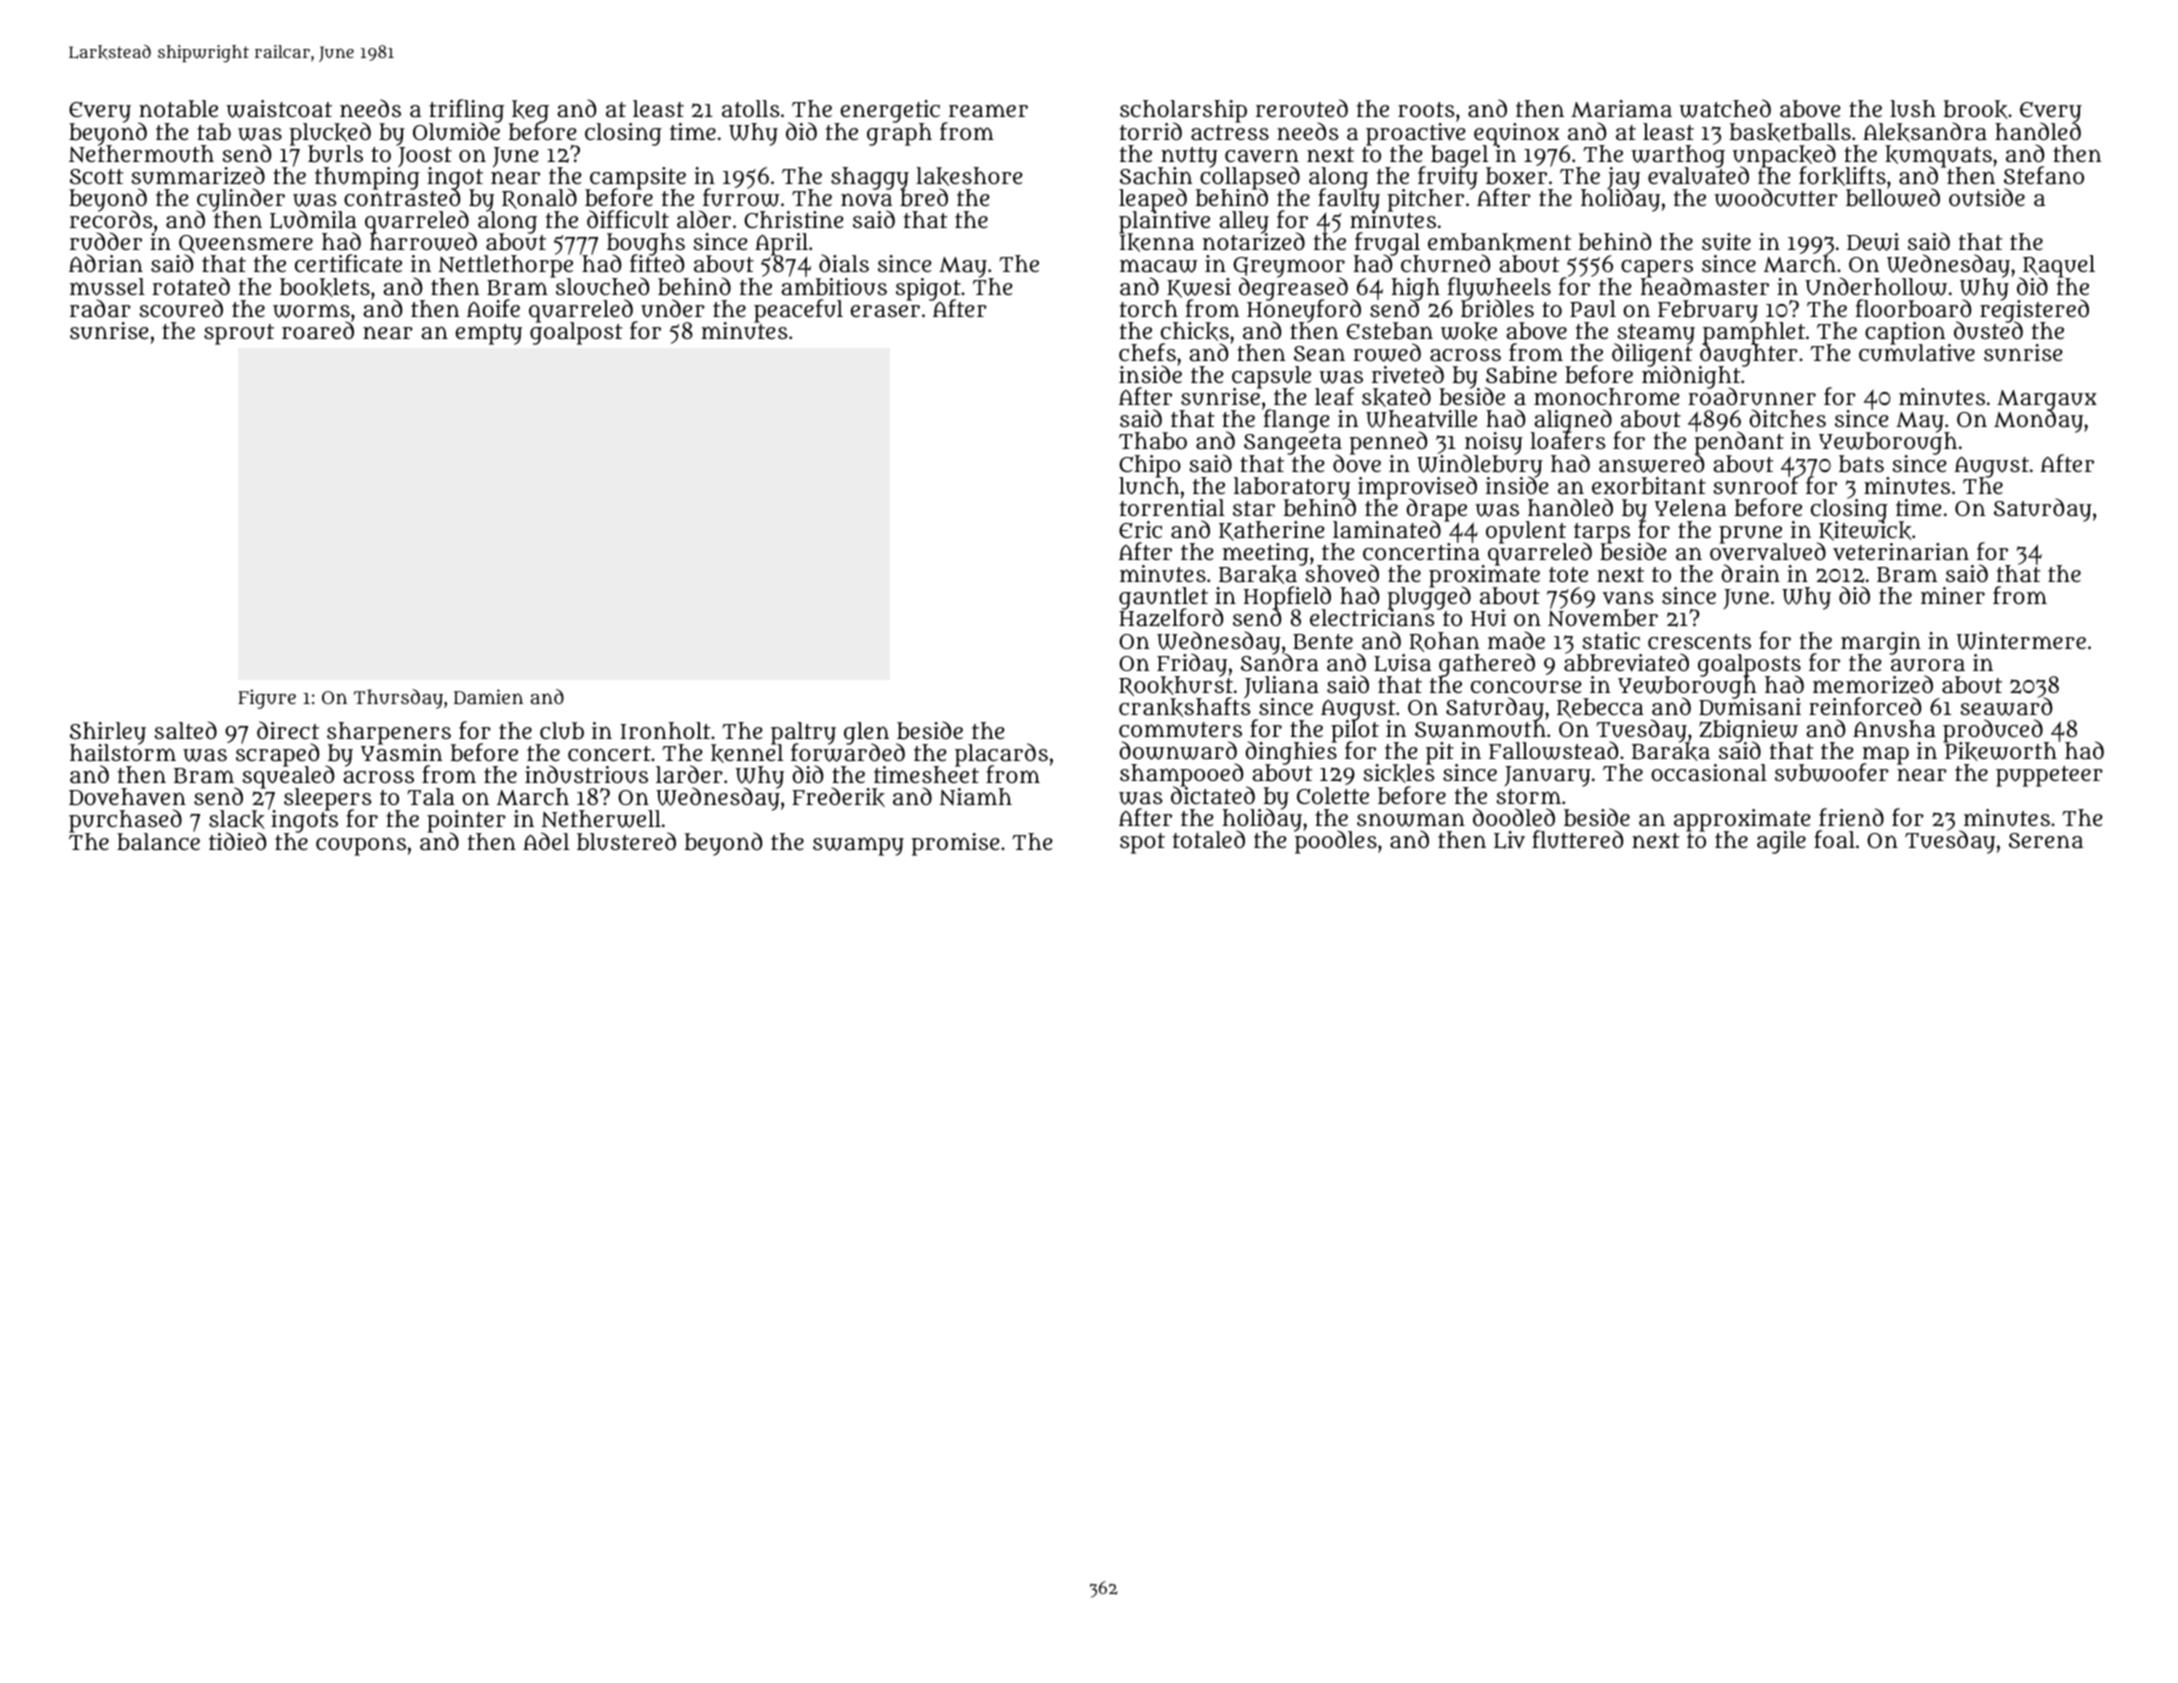  I want to click on macaw, so click(1159, 266).
